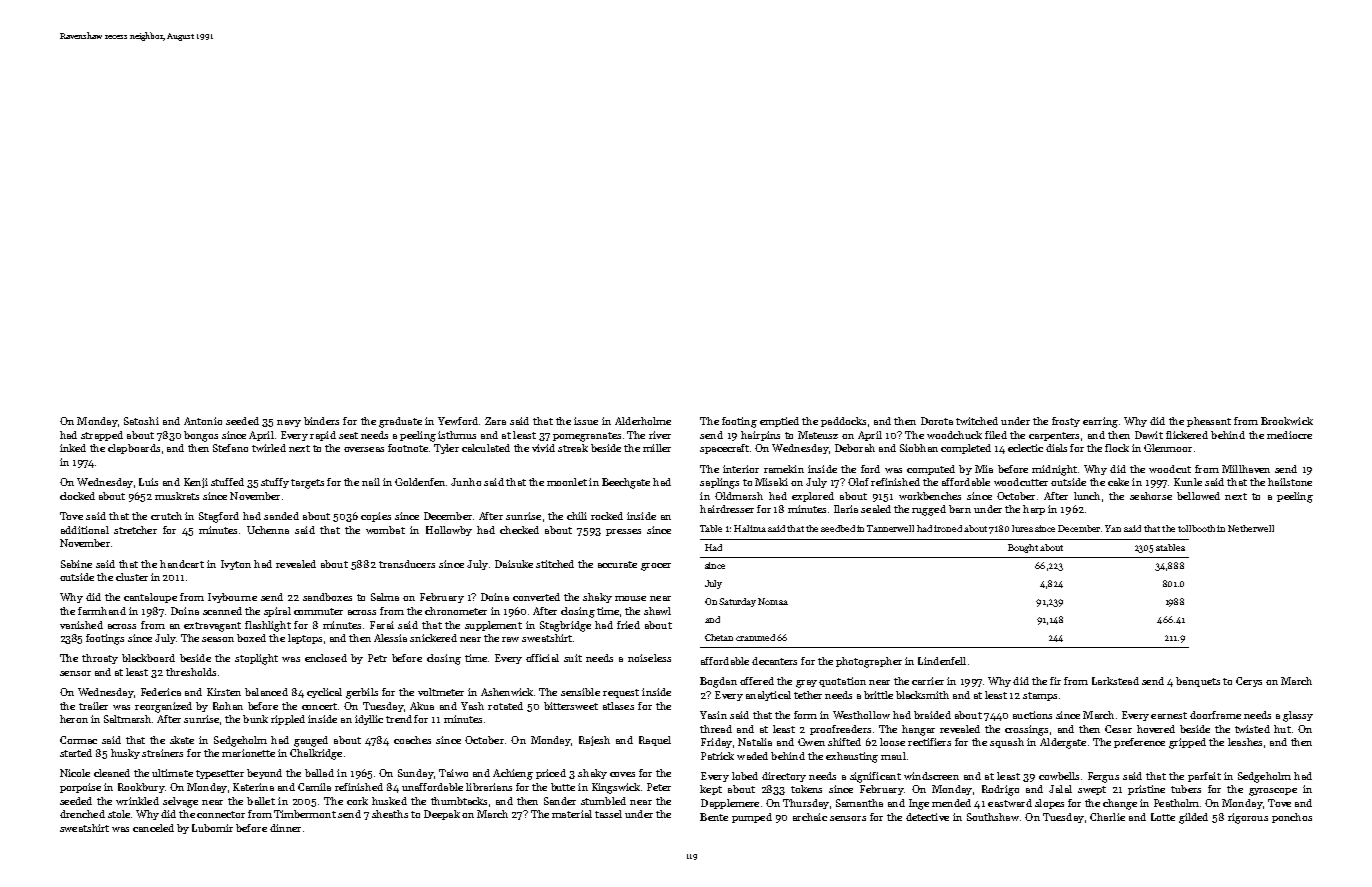 The height and width of the image is (887, 1372). What do you see at coordinates (773, 601) in the image?
I see `Nomsa` at bounding box center [773, 601].
